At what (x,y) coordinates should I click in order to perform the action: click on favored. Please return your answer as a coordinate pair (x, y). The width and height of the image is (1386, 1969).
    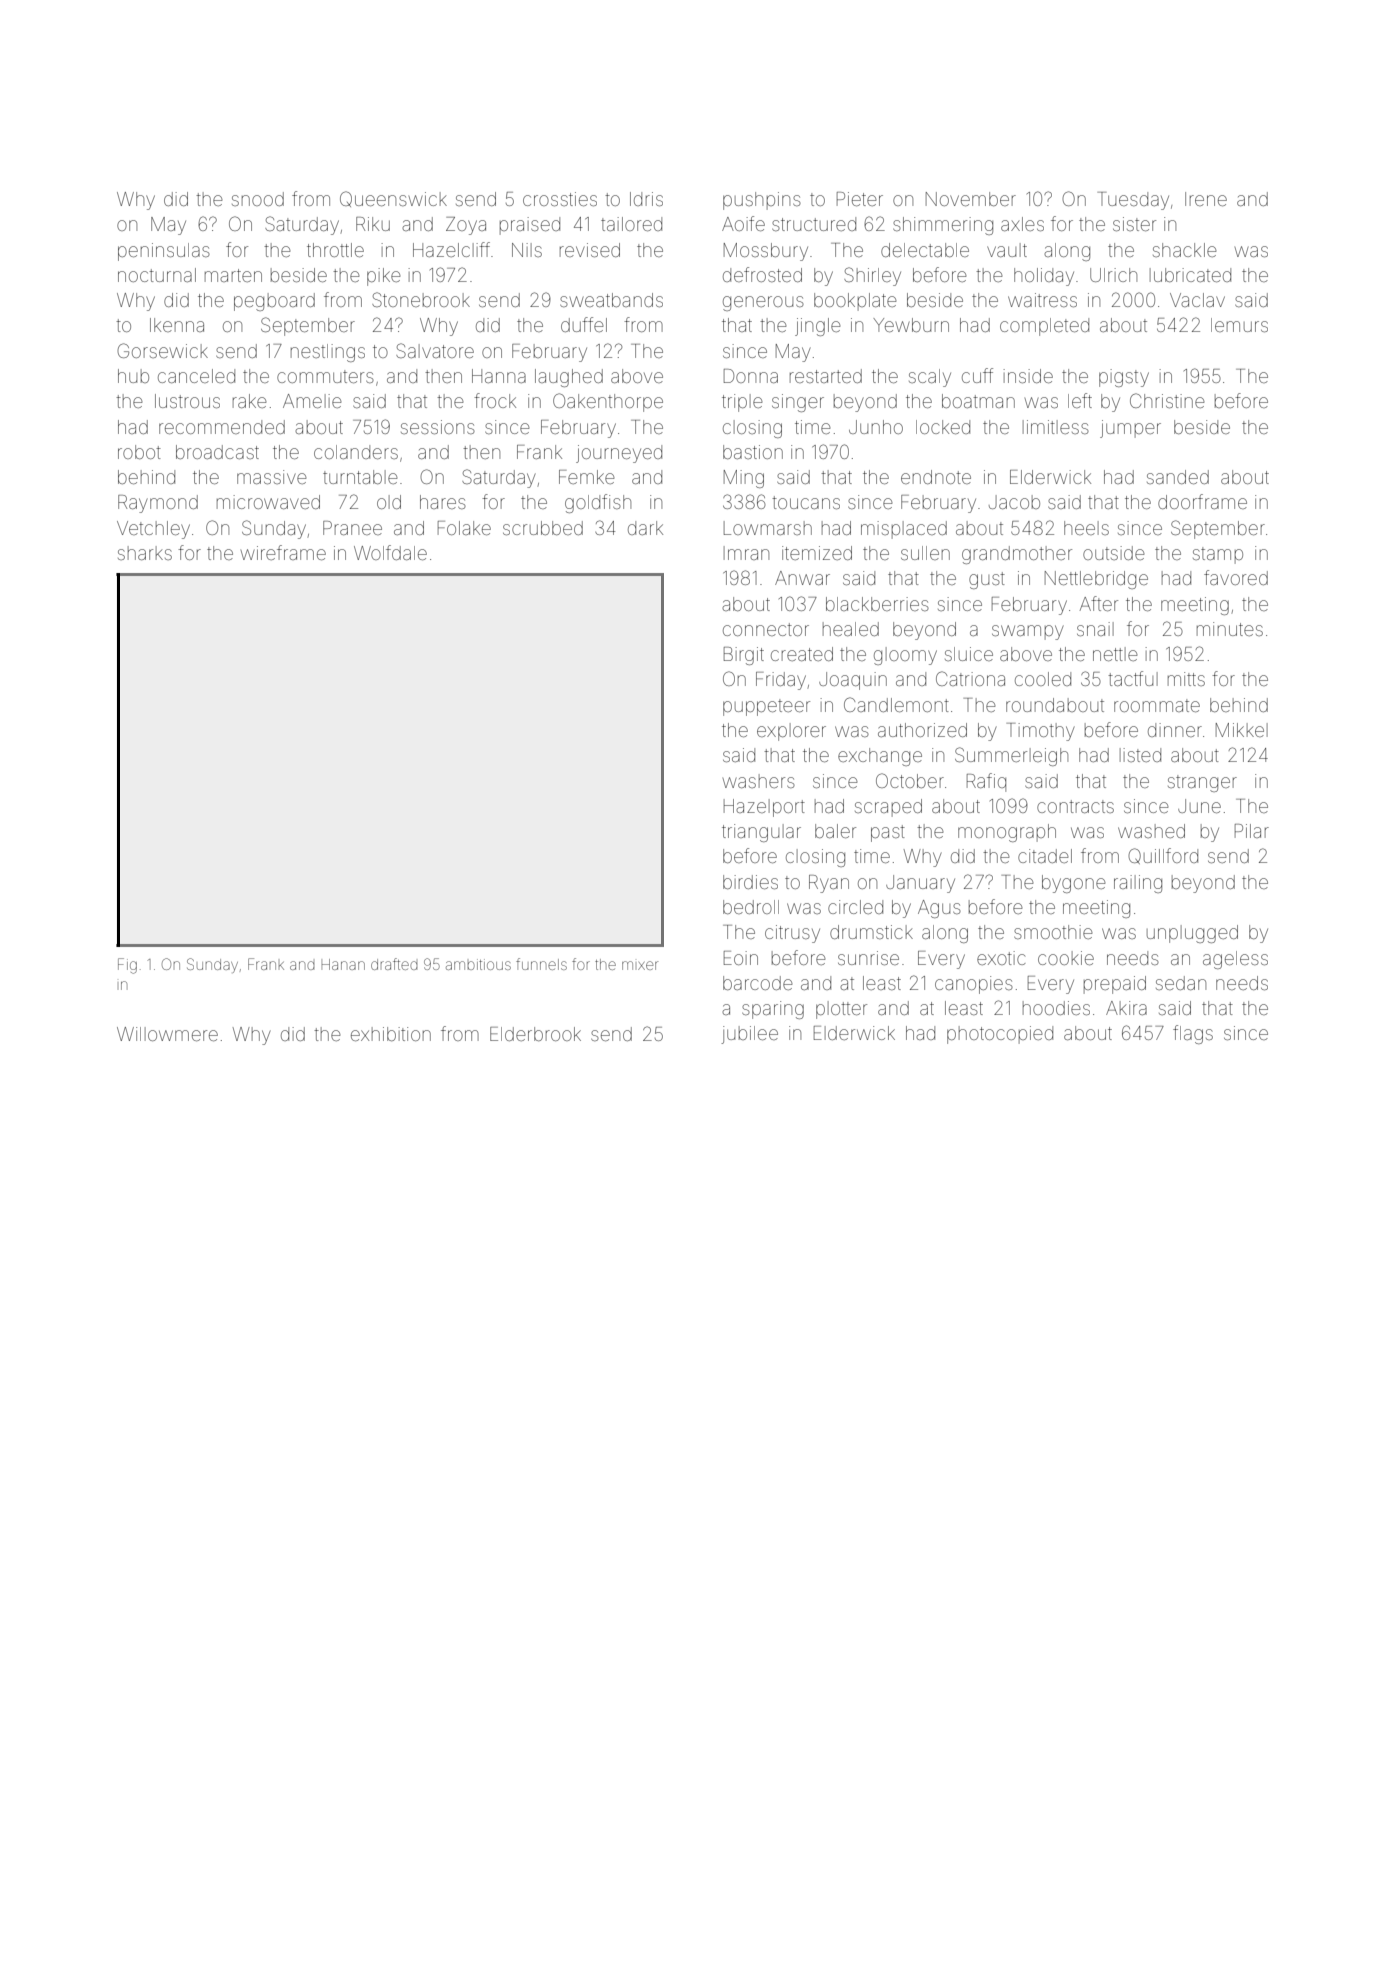
    Looking at the image, I should click on (1236, 577).
